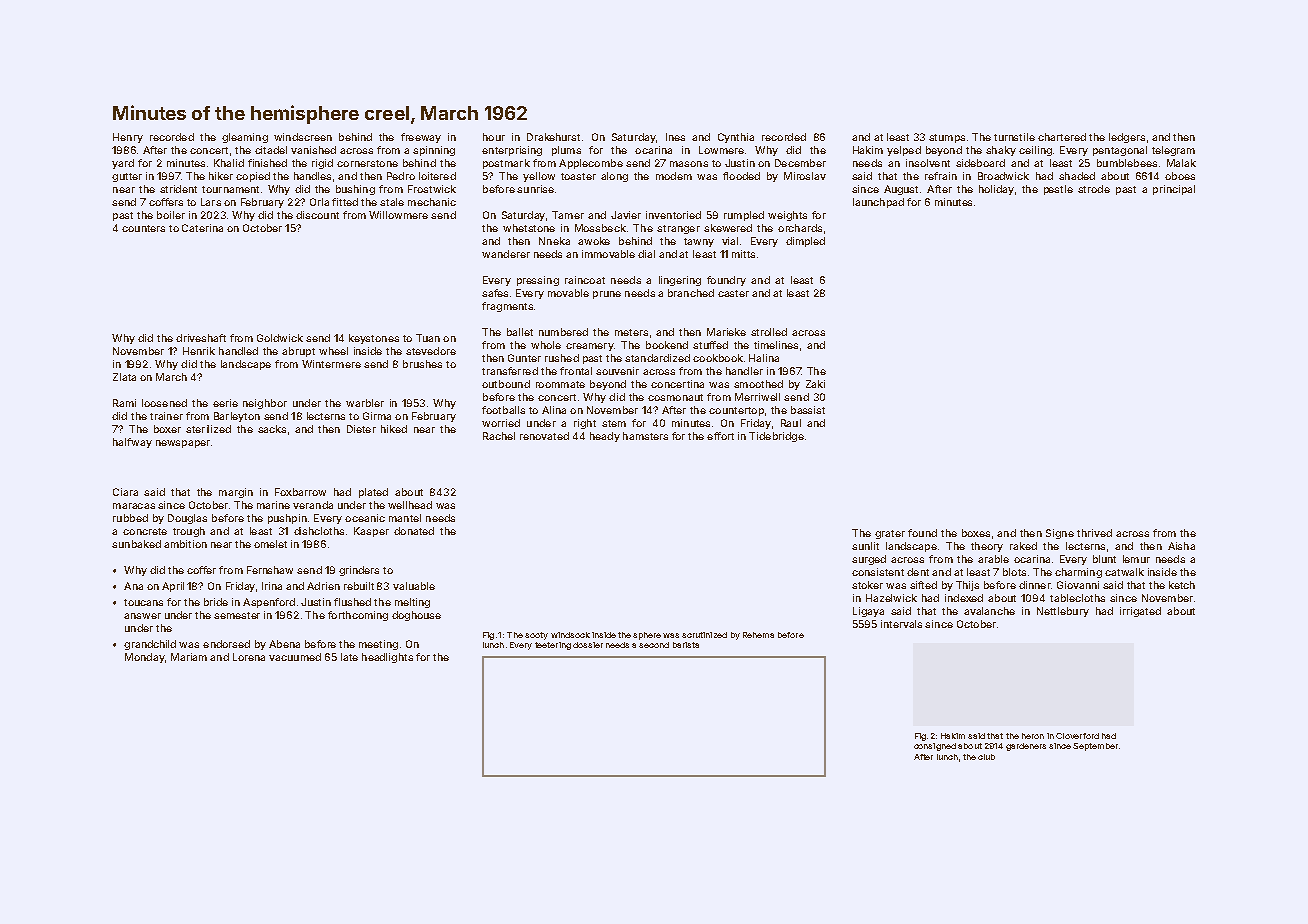 Image resolution: width=1308 pixels, height=924 pixels. I want to click on eerie, so click(225, 403).
